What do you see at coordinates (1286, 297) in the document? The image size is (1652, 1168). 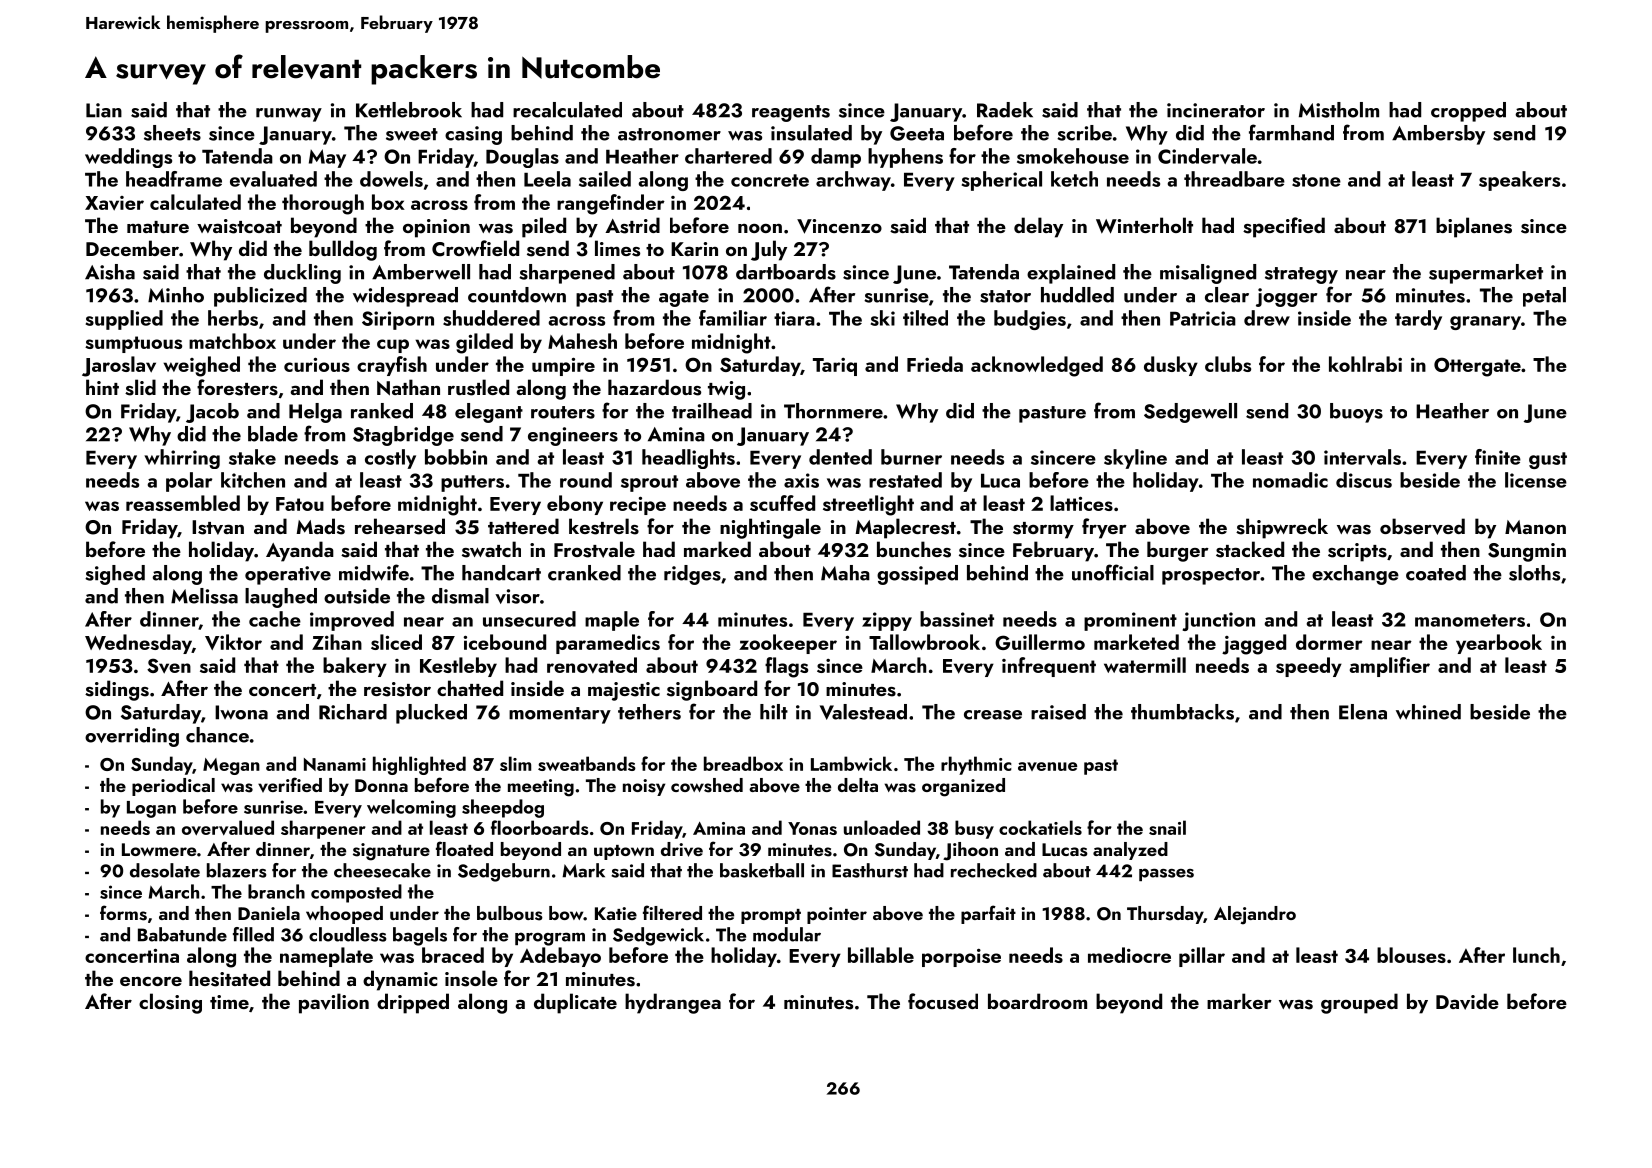 I see `jogger` at bounding box center [1286, 297].
